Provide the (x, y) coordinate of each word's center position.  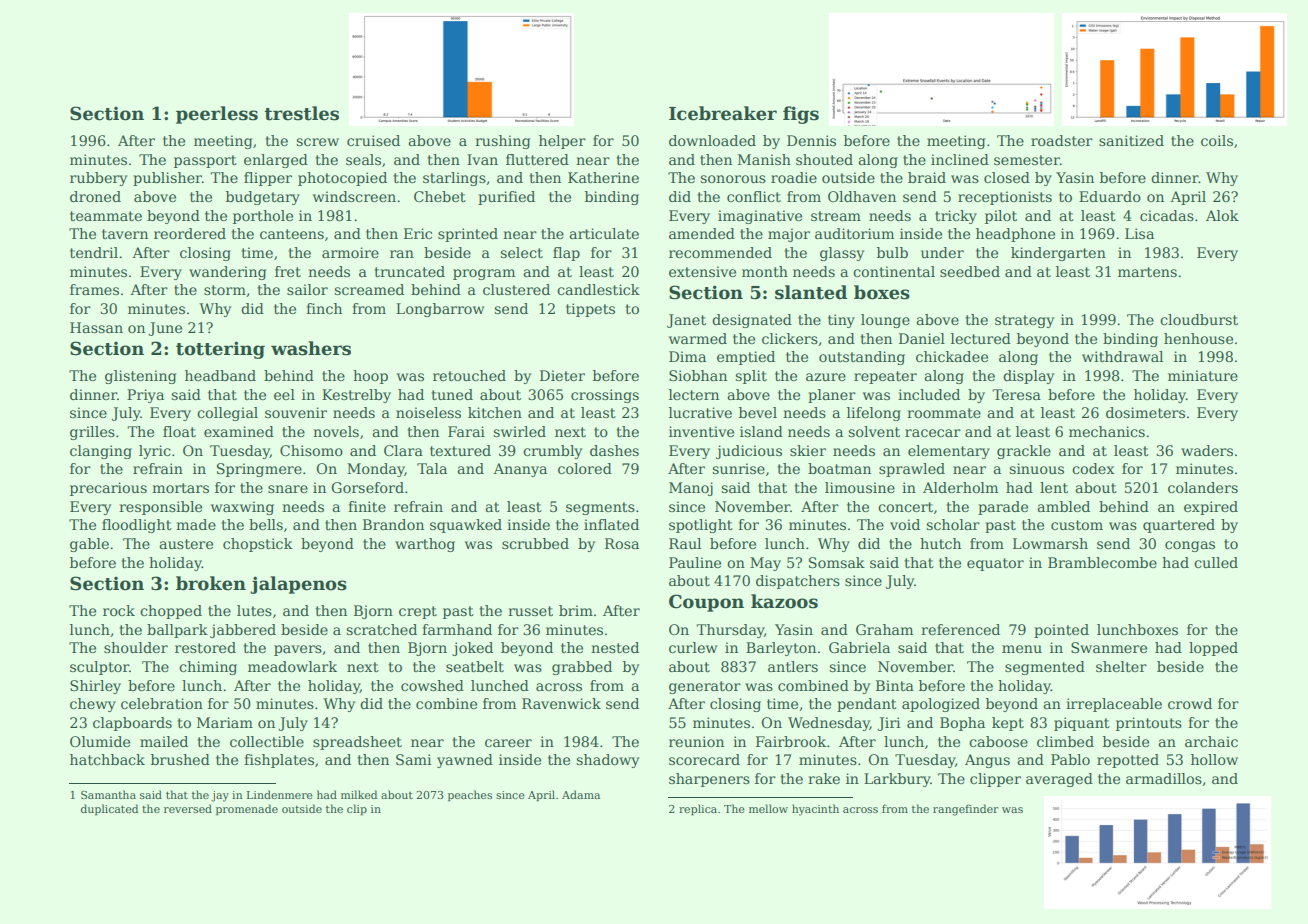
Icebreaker (723, 113)
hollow (1214, 759)
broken (211, 583)
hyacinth (815, 810)
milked (359, 794)
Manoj (691, 489)
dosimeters (1145, 412)
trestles (301, 113)
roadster (1062, 140)
